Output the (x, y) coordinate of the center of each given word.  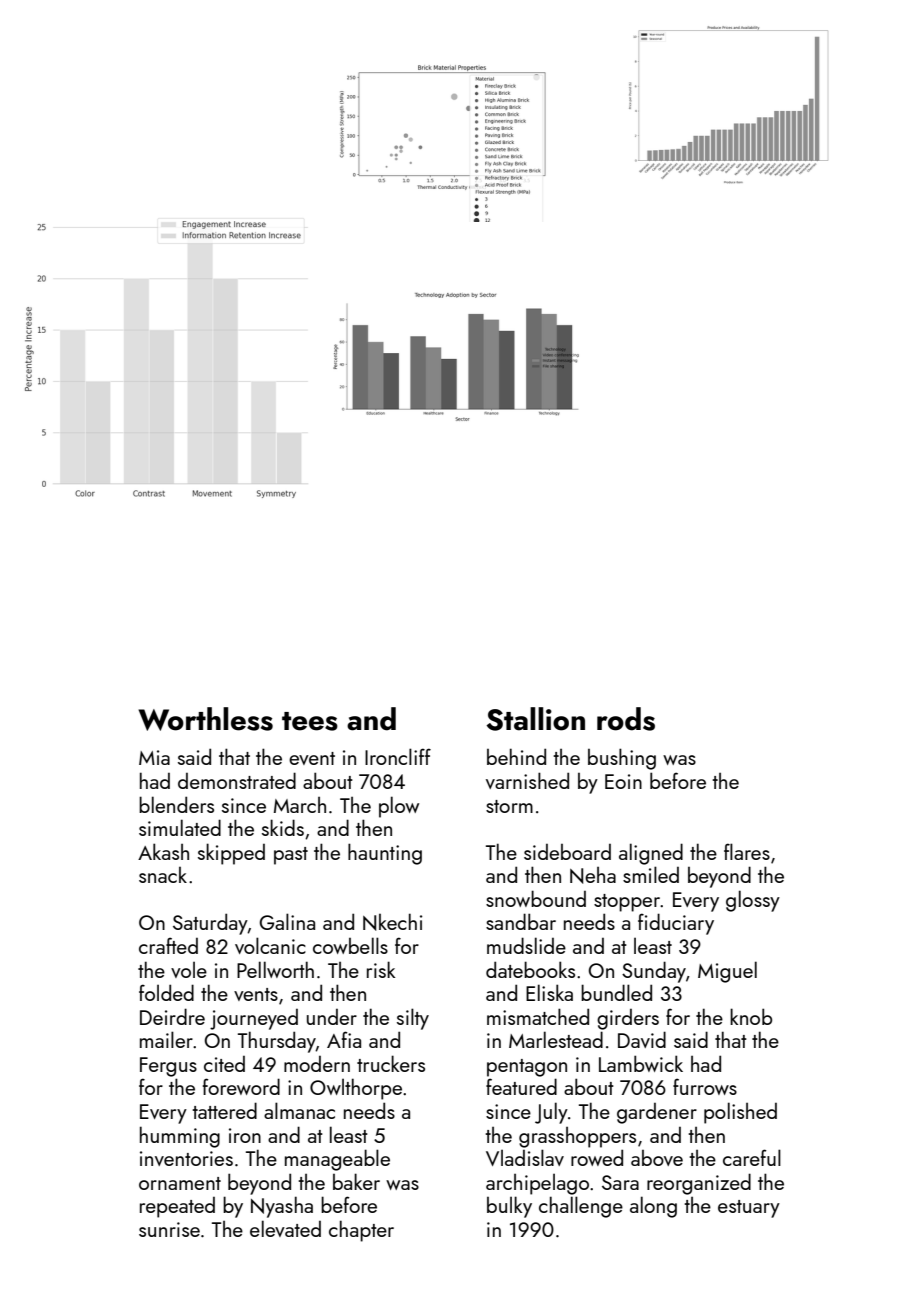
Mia (154, 757)
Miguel (727, 972)
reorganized (699, 1184)
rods (626, 719)
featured (521, 1086)
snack (163, 875)
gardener (657, 1113)
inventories (186, 1158)
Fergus (168, 1067)
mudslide (526, 945)
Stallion (535, 719)
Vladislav (525, 1157)
